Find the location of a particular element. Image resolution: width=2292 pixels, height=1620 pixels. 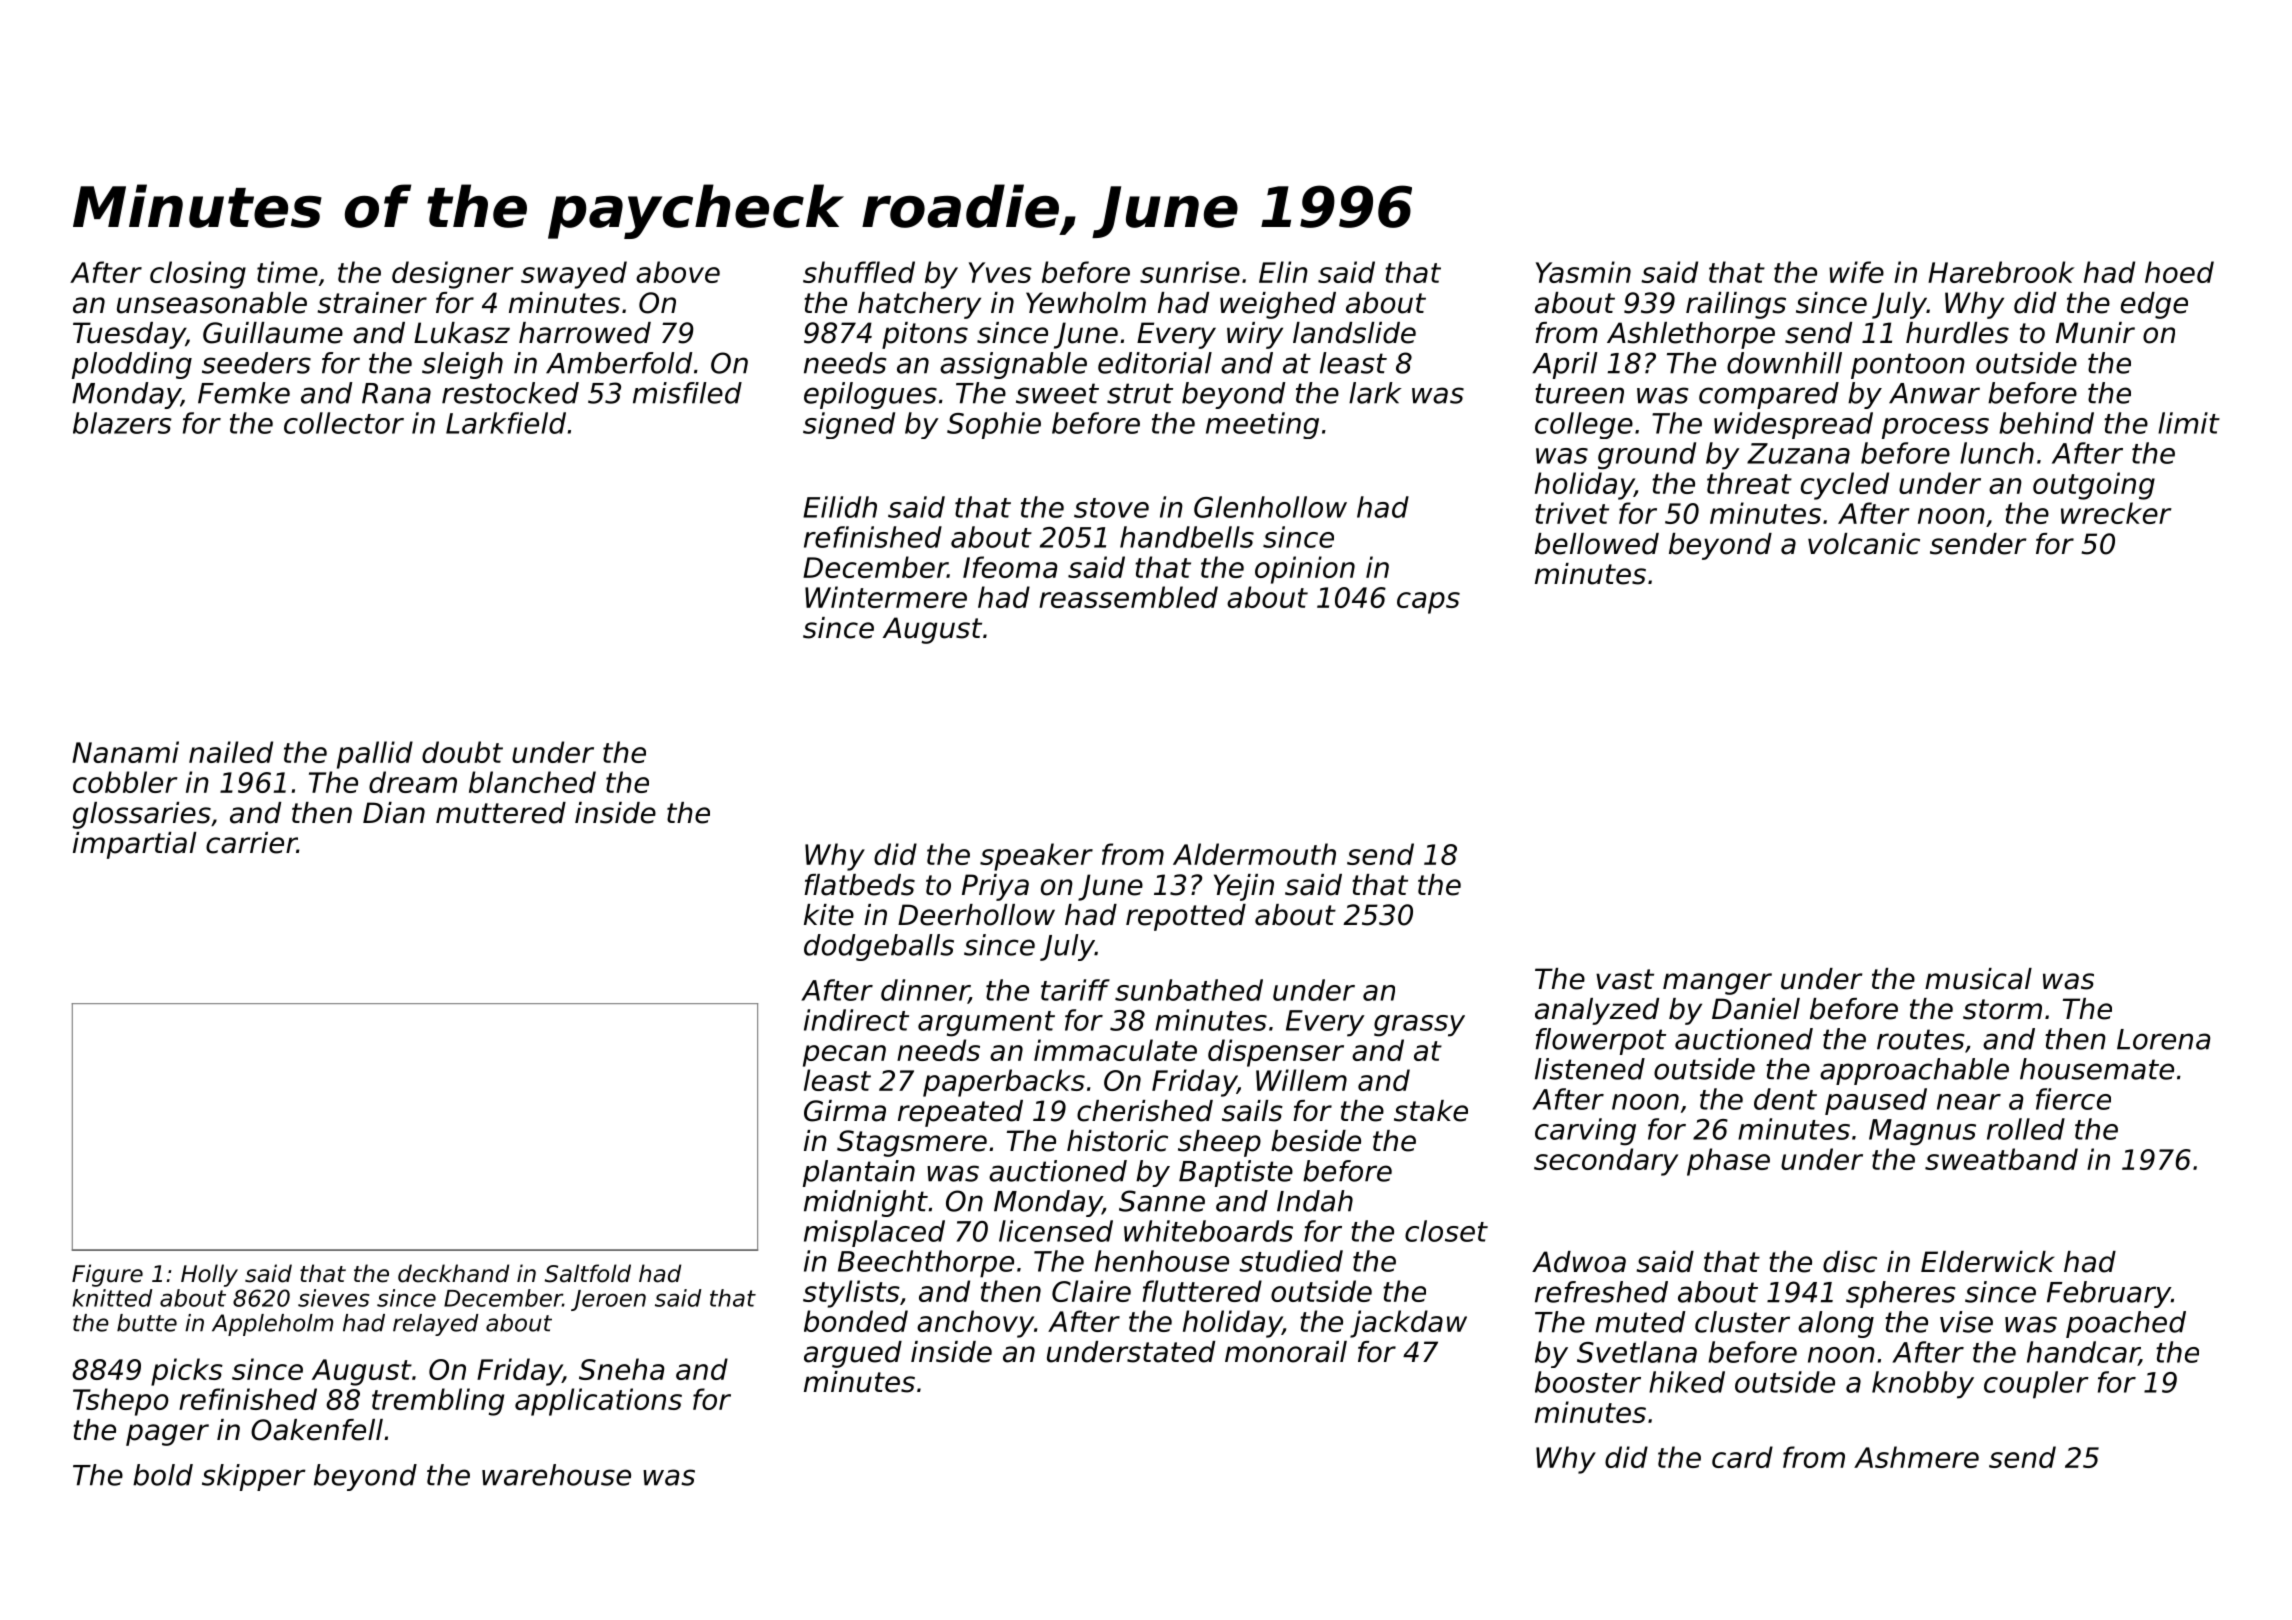

stake is located at coordinates (1431, 1111).
